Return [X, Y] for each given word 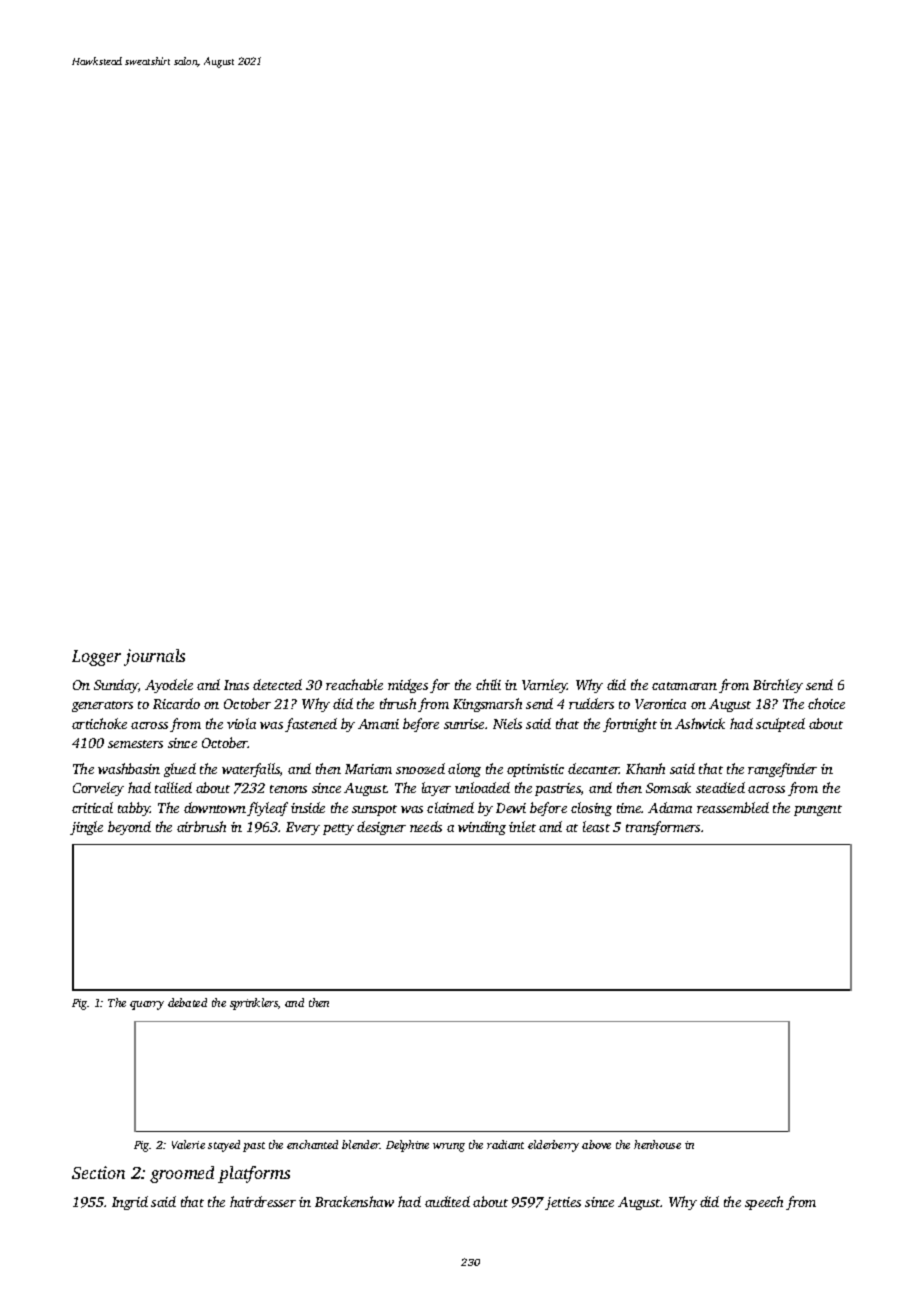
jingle [86, 828]
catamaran [684, 686]
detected [277, 684]
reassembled [733, 807]
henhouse [657, 1144]
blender [361, 1144]
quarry [147, 1005]
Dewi [511, 808]
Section [98, 1172]
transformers [663, 828]
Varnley [545, 686]
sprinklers [254, 1004]
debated [187, 1002]
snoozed [420, 768]
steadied [720, 787]
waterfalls [251, 770]
